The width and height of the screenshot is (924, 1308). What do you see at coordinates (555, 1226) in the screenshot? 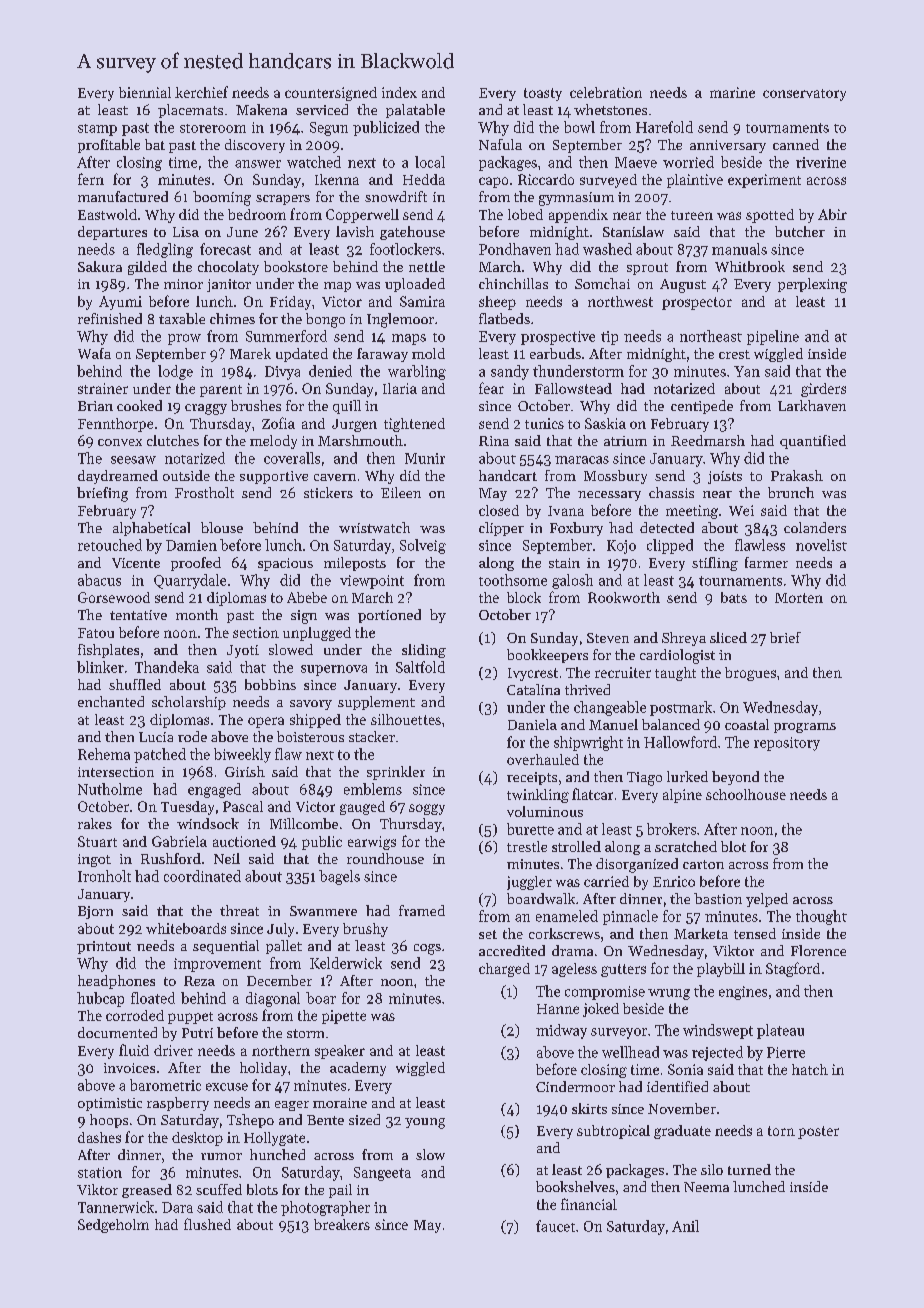
I see `faucet` at bounding box center [555, 1226].
